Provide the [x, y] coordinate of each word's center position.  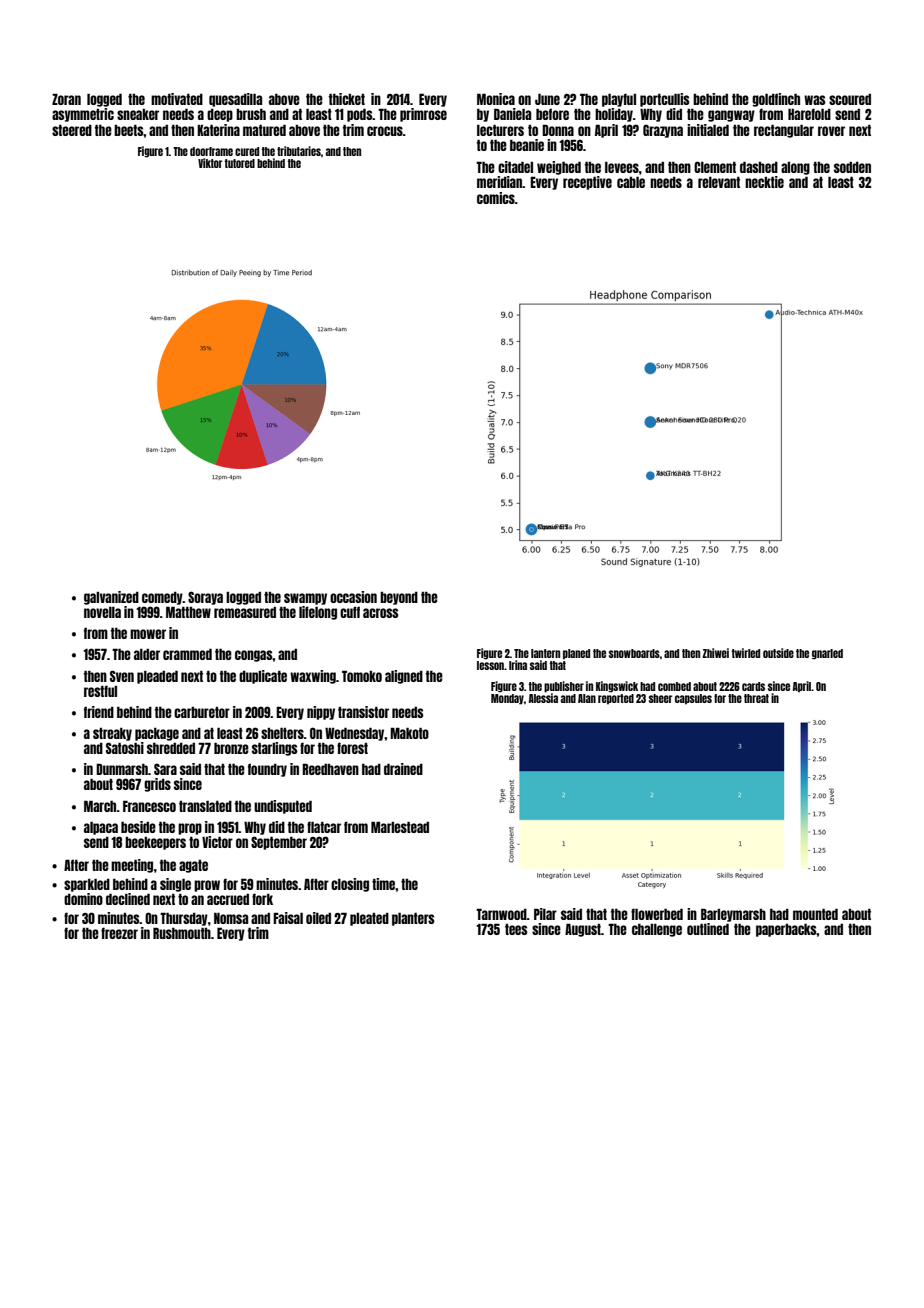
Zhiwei [715, 653]
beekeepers [155, 843]
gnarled [827, 654]
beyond [399, 598]
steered [72, 130]
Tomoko [362, 676]
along [795, 168]
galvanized [111, 598]
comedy [162, 598]
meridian [500, 182]
